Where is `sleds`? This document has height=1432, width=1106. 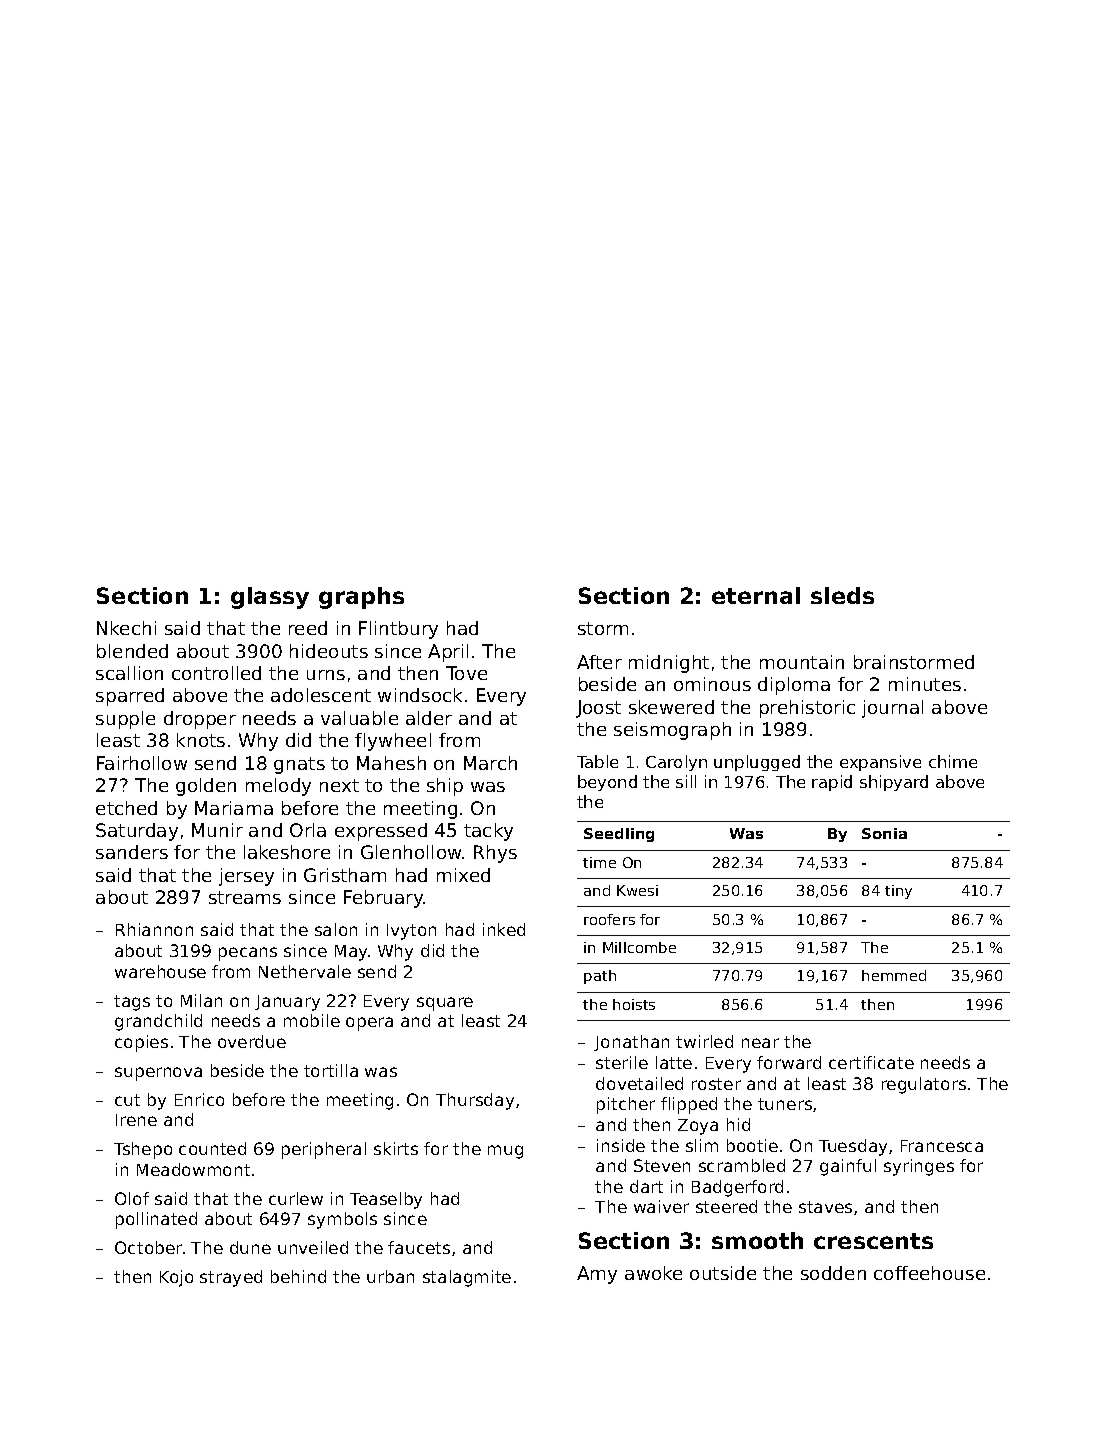 sleds is located at coordinates (842, 595).
